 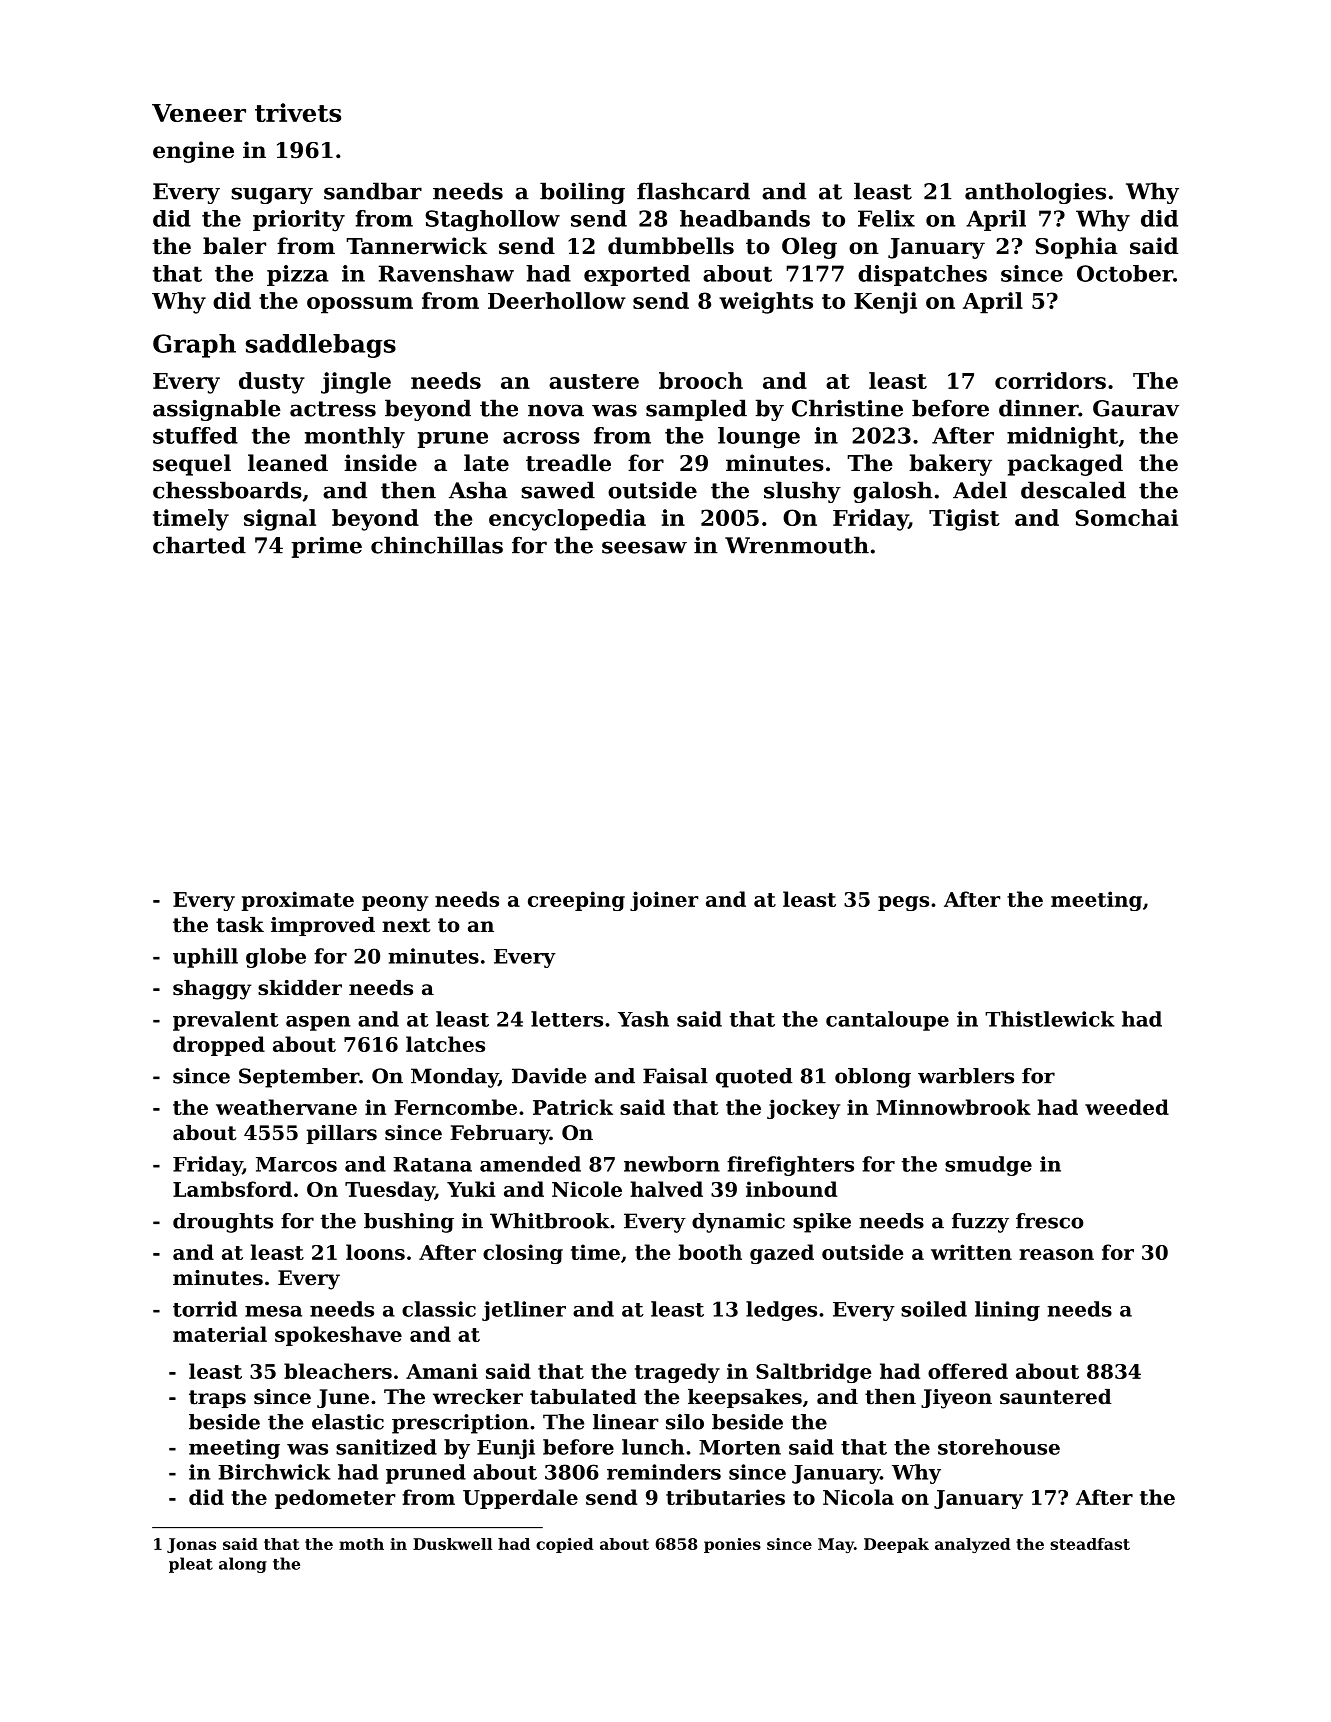 What do you see at coordinates (567, 1019) in the screenshot?
I see `letters` at bounding box center [567, 1019].
